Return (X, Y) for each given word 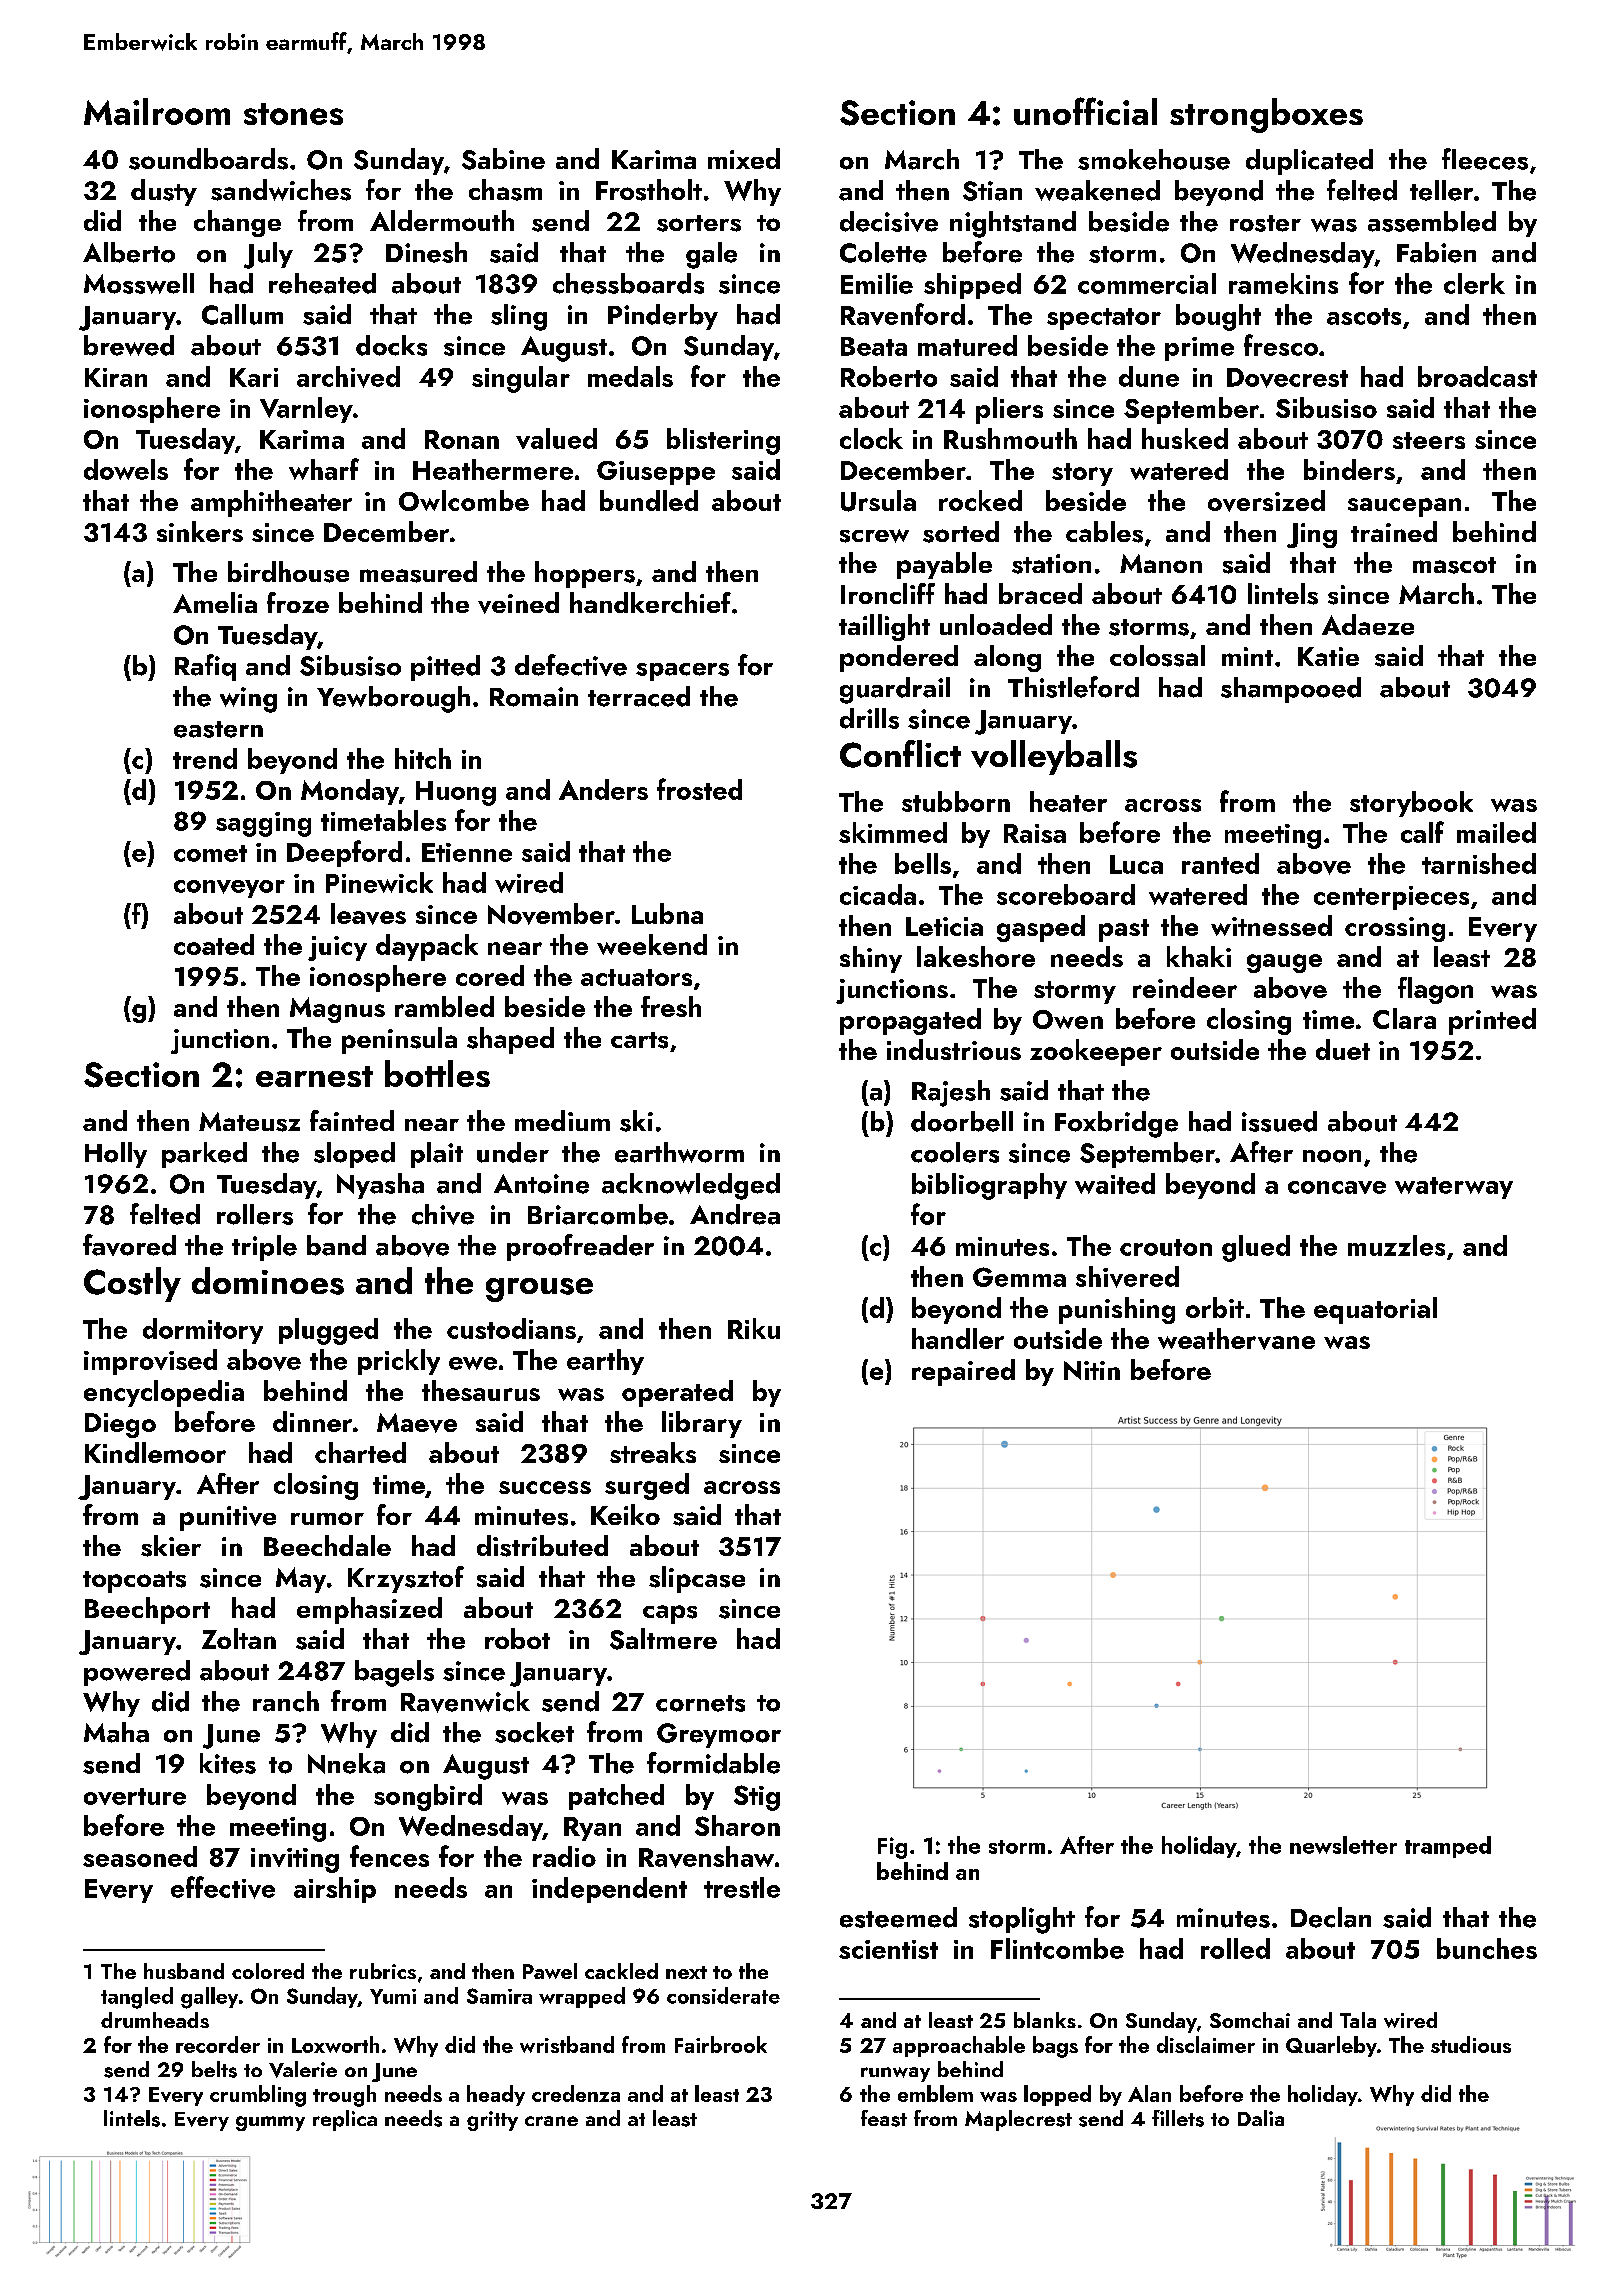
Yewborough (393, 699)
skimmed (893, 832)
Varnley (306, 410)
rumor (327, 1518)
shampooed (1291, 690)
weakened (1097, 190)
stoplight (1022, 1920)
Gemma (1019, 1277)
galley (209, 1998)
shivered (1127, 1277)
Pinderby (663, 317)
